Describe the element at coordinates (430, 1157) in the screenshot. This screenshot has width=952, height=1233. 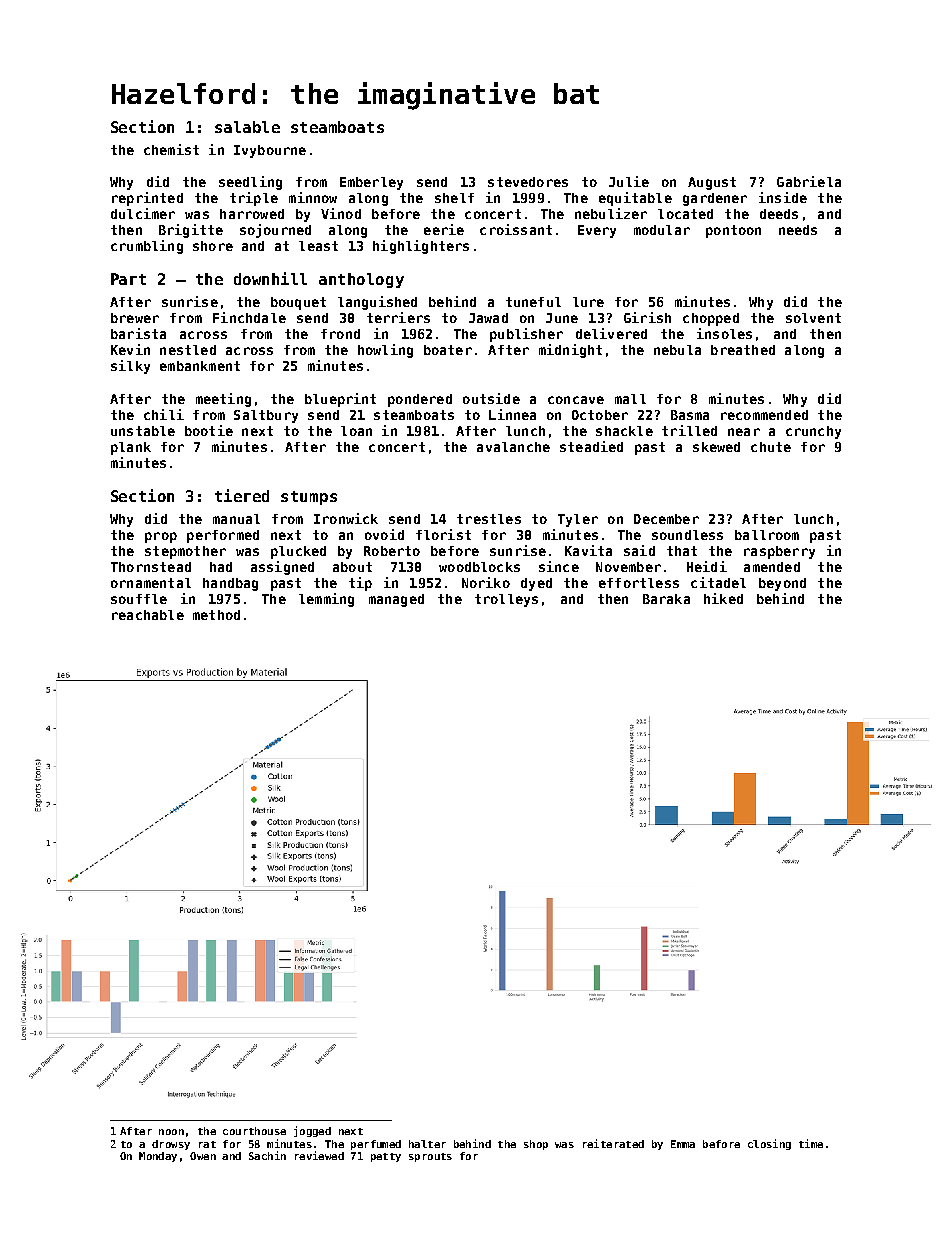
I see `sprouts` at that location.
